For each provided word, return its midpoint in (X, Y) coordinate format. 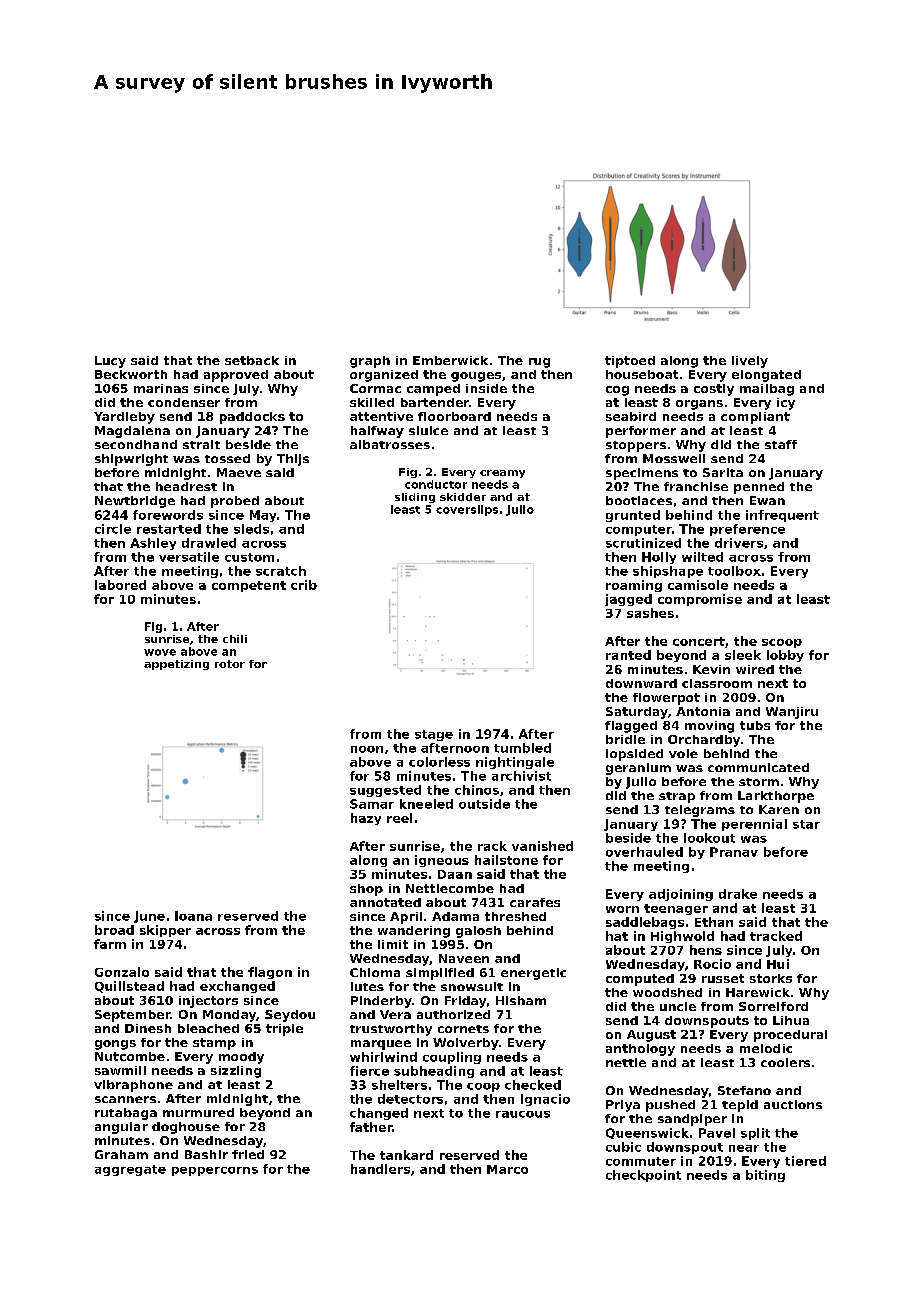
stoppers (636, 446)
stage (434, 735)
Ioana (193, 916)
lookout (709, 838)
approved (236, 376)
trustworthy (391, 1030)
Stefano (744, 1090)
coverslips (467, 510)
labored (120, 585)
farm (110, 944)
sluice (428, 430)
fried (248, 1154)
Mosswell (674, 458)
